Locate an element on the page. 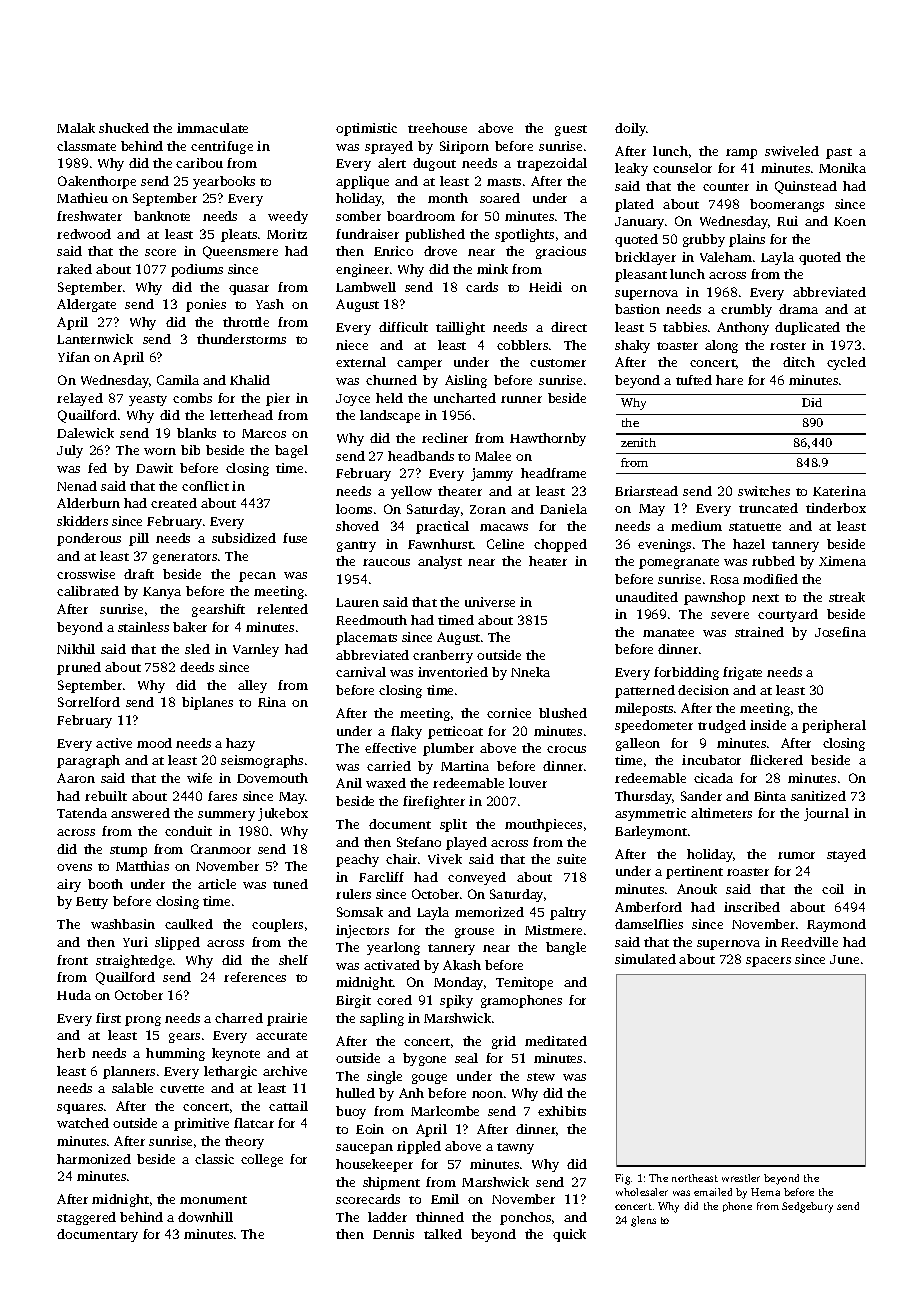 This document has width=924, height=1308. flaky is located at coordinates (406, 732).
